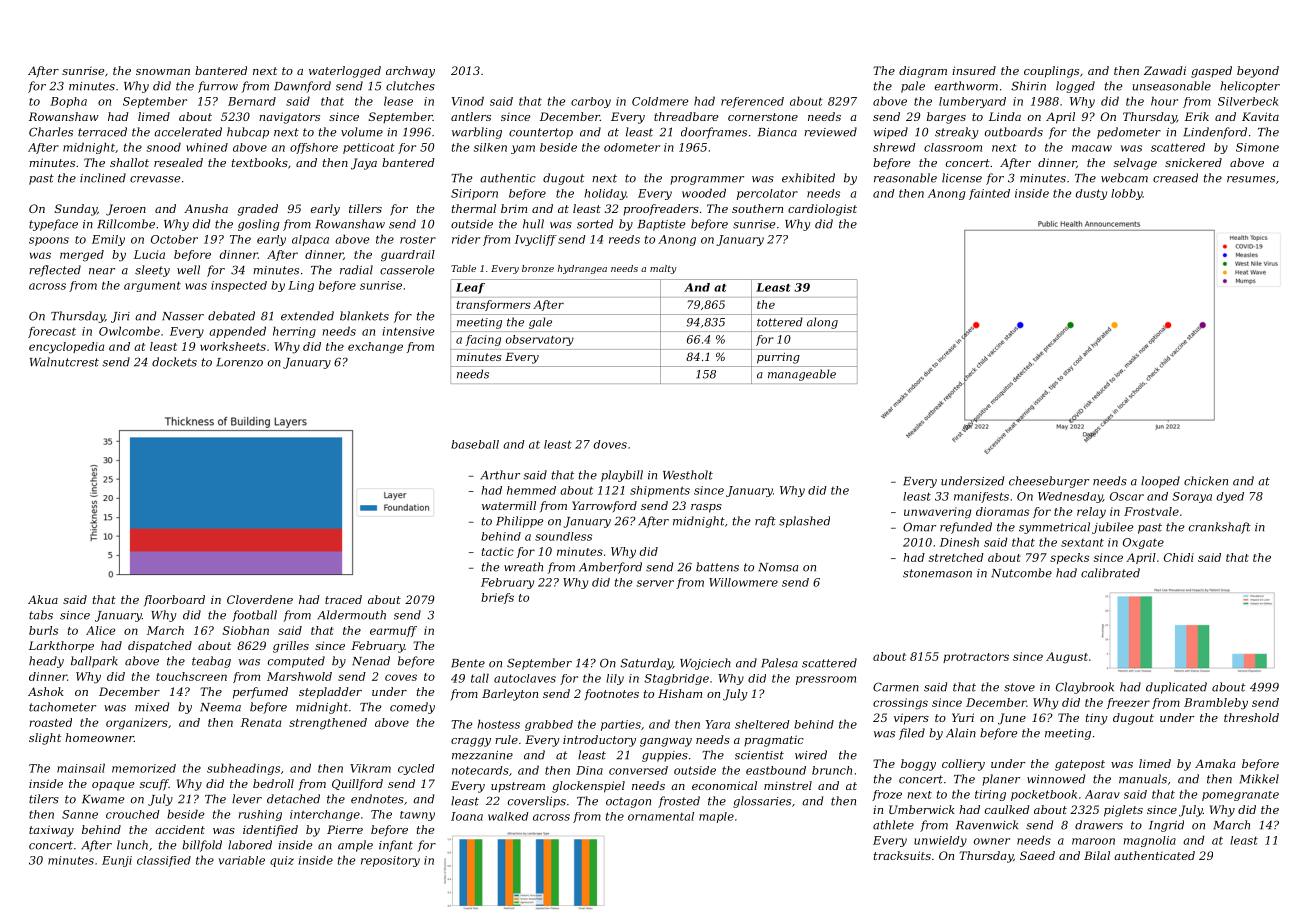 The height and width of the document is (924, 1308). Describe the element at coordinates (410, 72) in the document. I see `archway` at that location.
